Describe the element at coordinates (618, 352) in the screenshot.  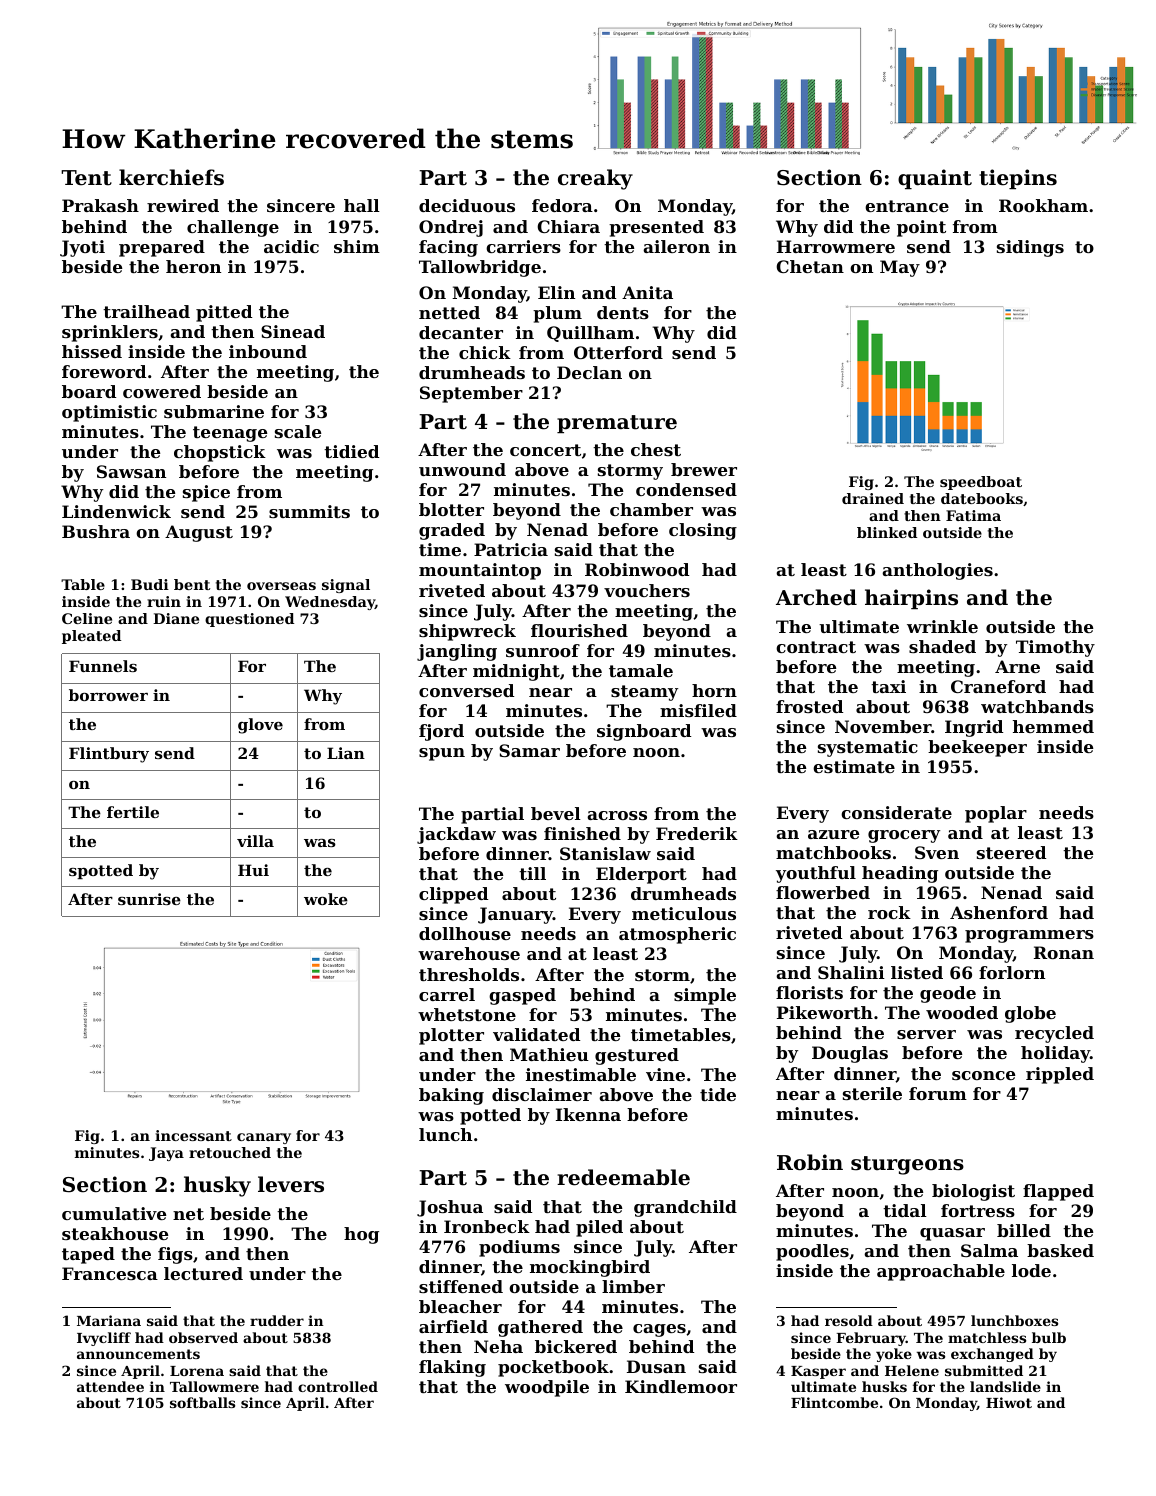
I see `Otterford` at that location.
